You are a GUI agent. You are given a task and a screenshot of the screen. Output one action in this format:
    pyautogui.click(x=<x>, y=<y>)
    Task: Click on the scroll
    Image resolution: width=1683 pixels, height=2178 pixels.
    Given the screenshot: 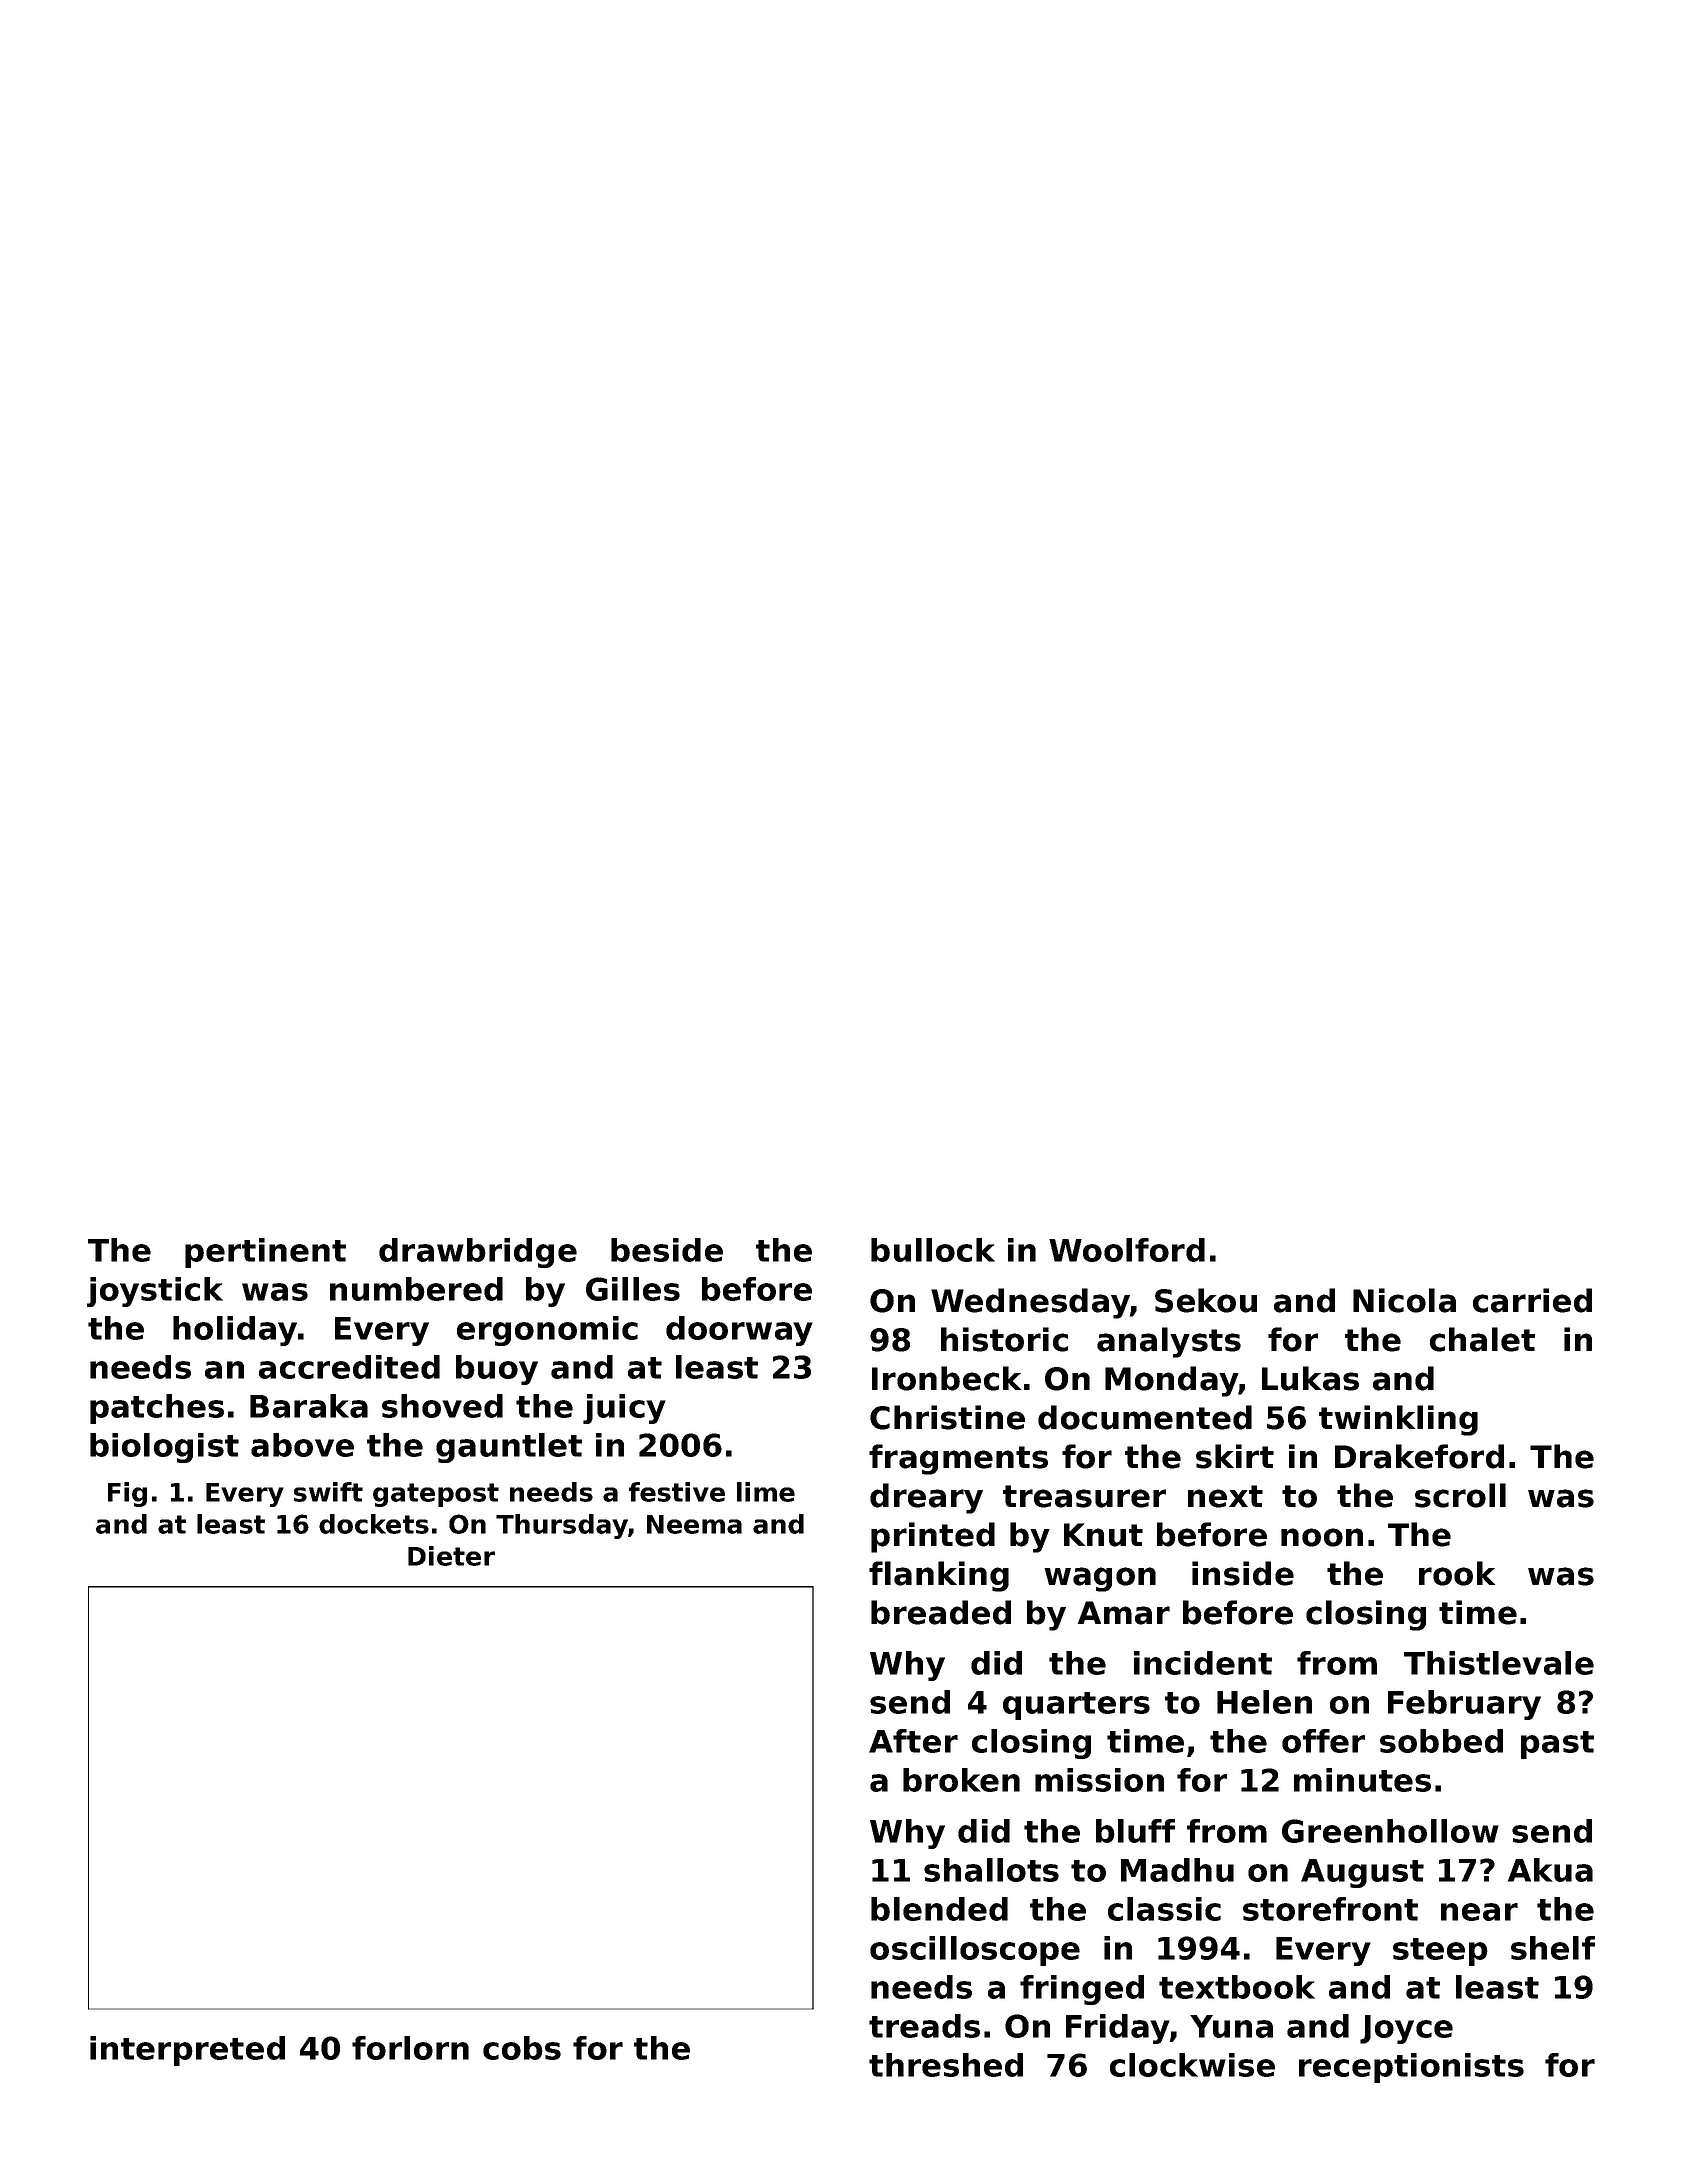 What is the action you would take?
    pyautogui.click(x=1460, y=1495)
